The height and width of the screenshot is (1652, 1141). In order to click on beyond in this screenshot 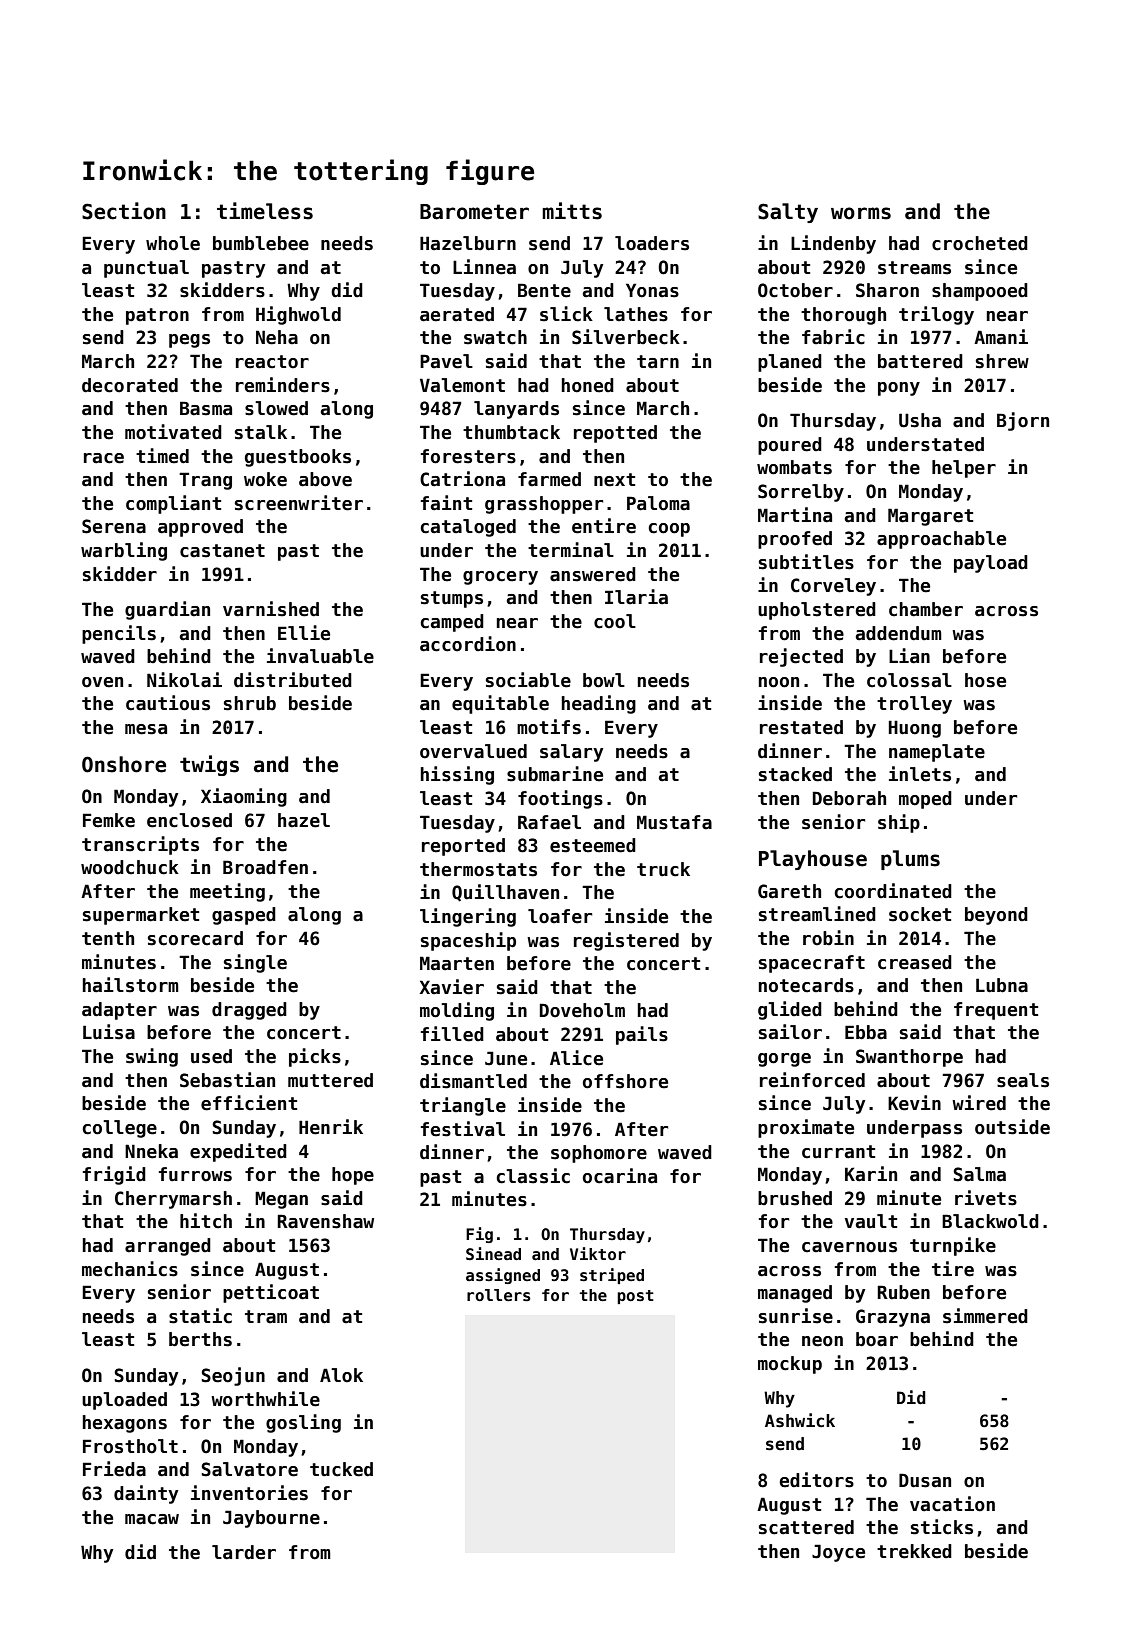, I will do `click(996, 916)`.
